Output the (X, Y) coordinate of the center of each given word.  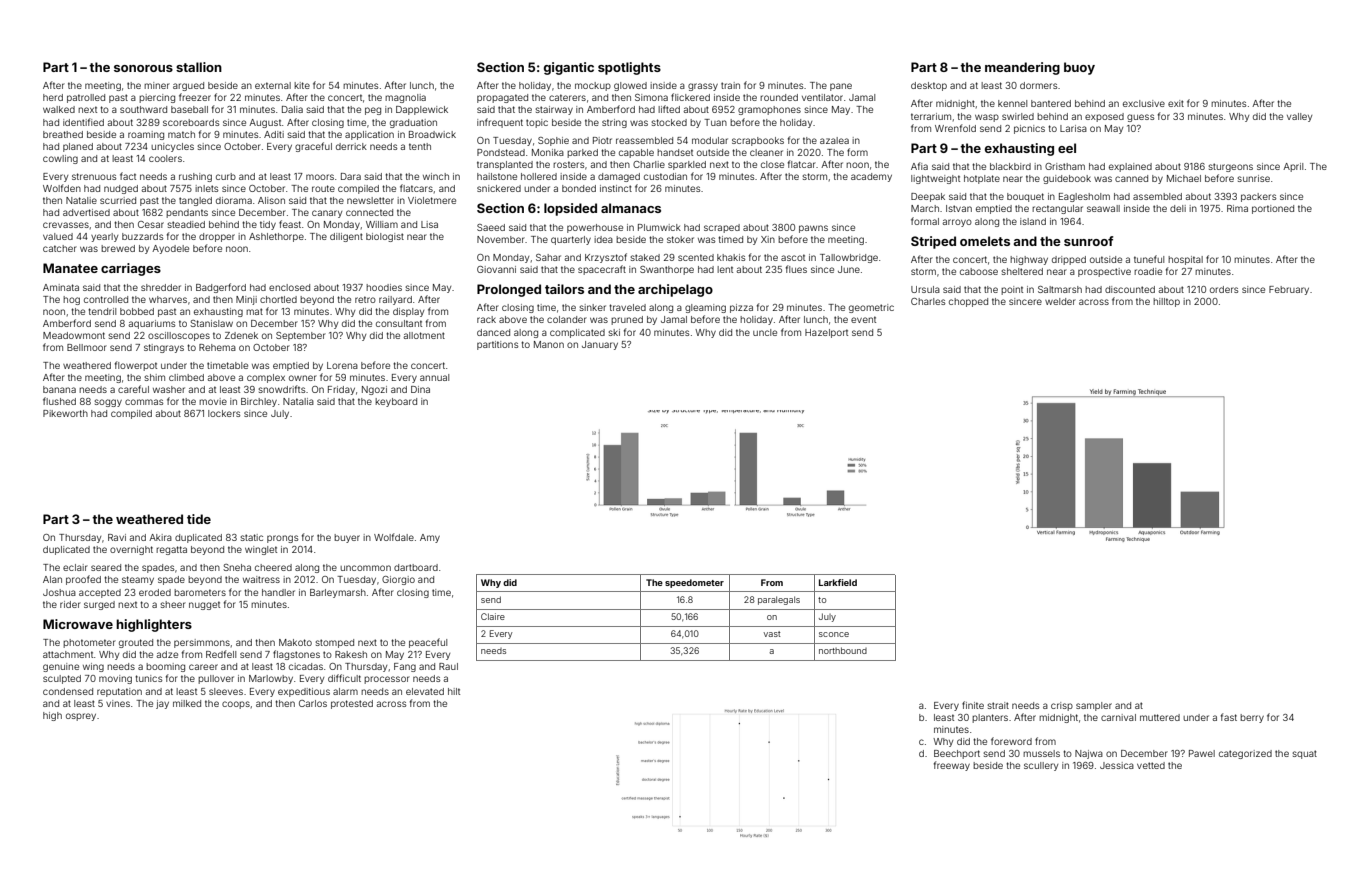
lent (725, 269)
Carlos (313, 703)
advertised (86, 212)
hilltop (1166, 302)
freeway (952, 766)
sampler (1094, 706)
